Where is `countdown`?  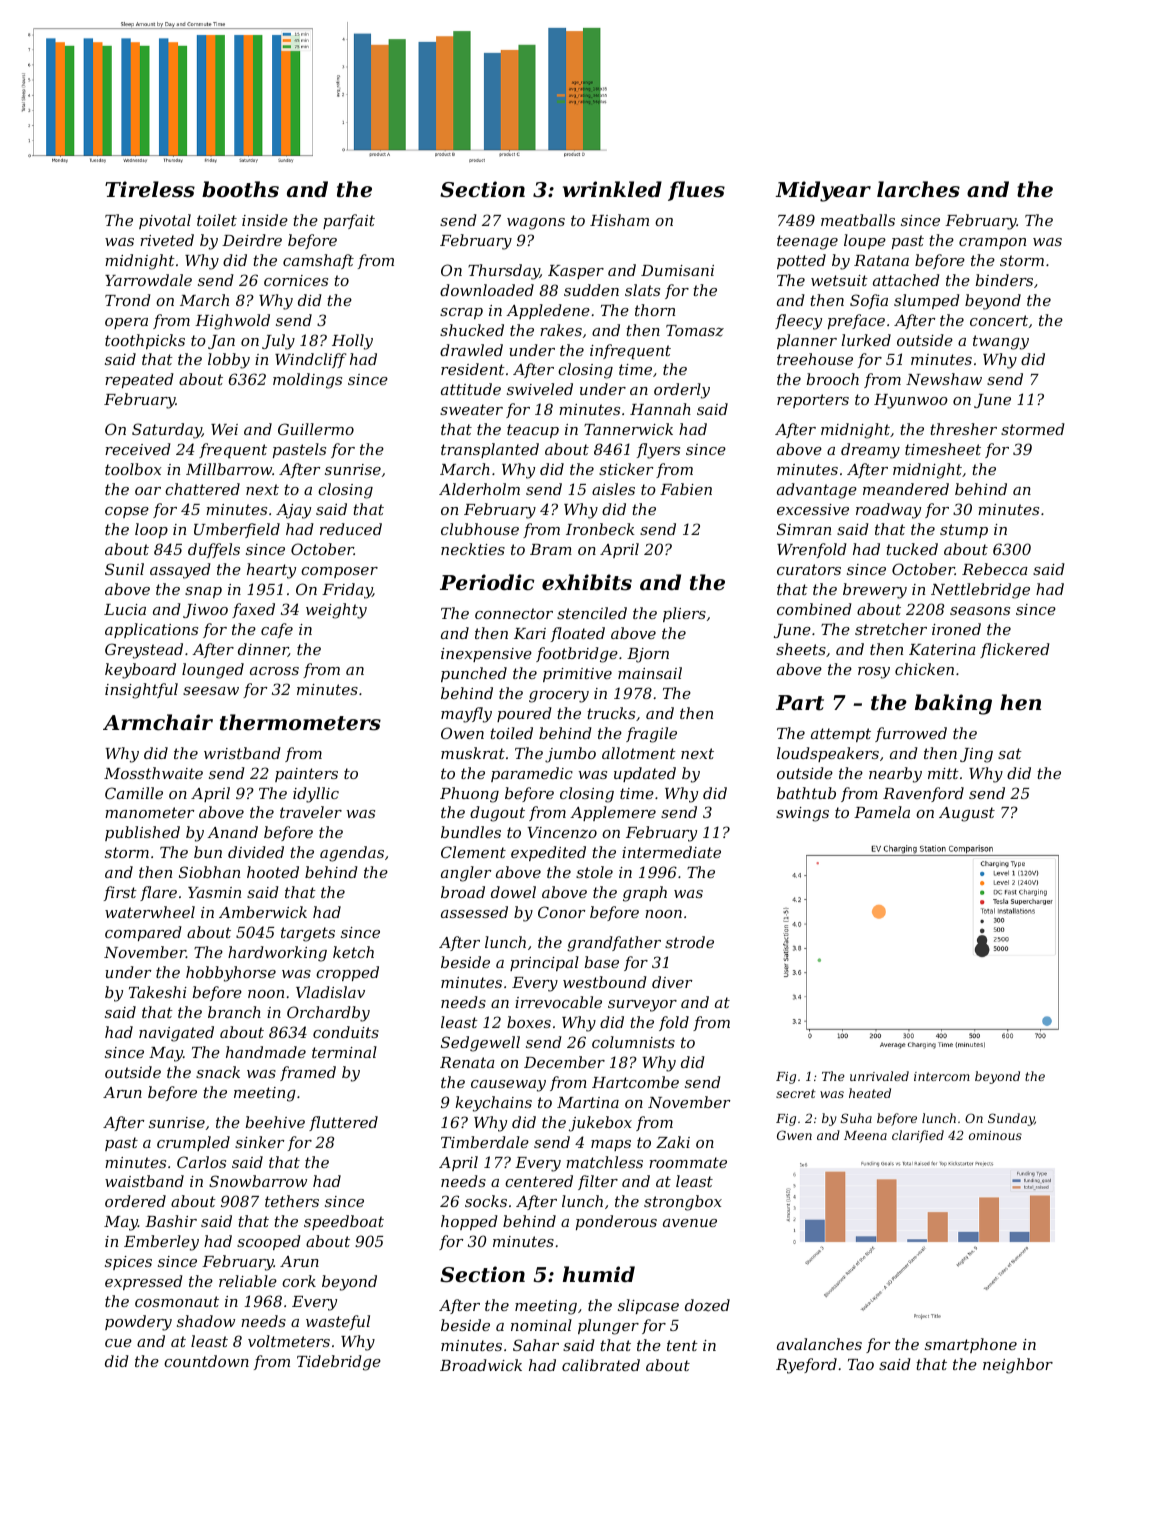 countdown is located at coordinates (206, 1361).
